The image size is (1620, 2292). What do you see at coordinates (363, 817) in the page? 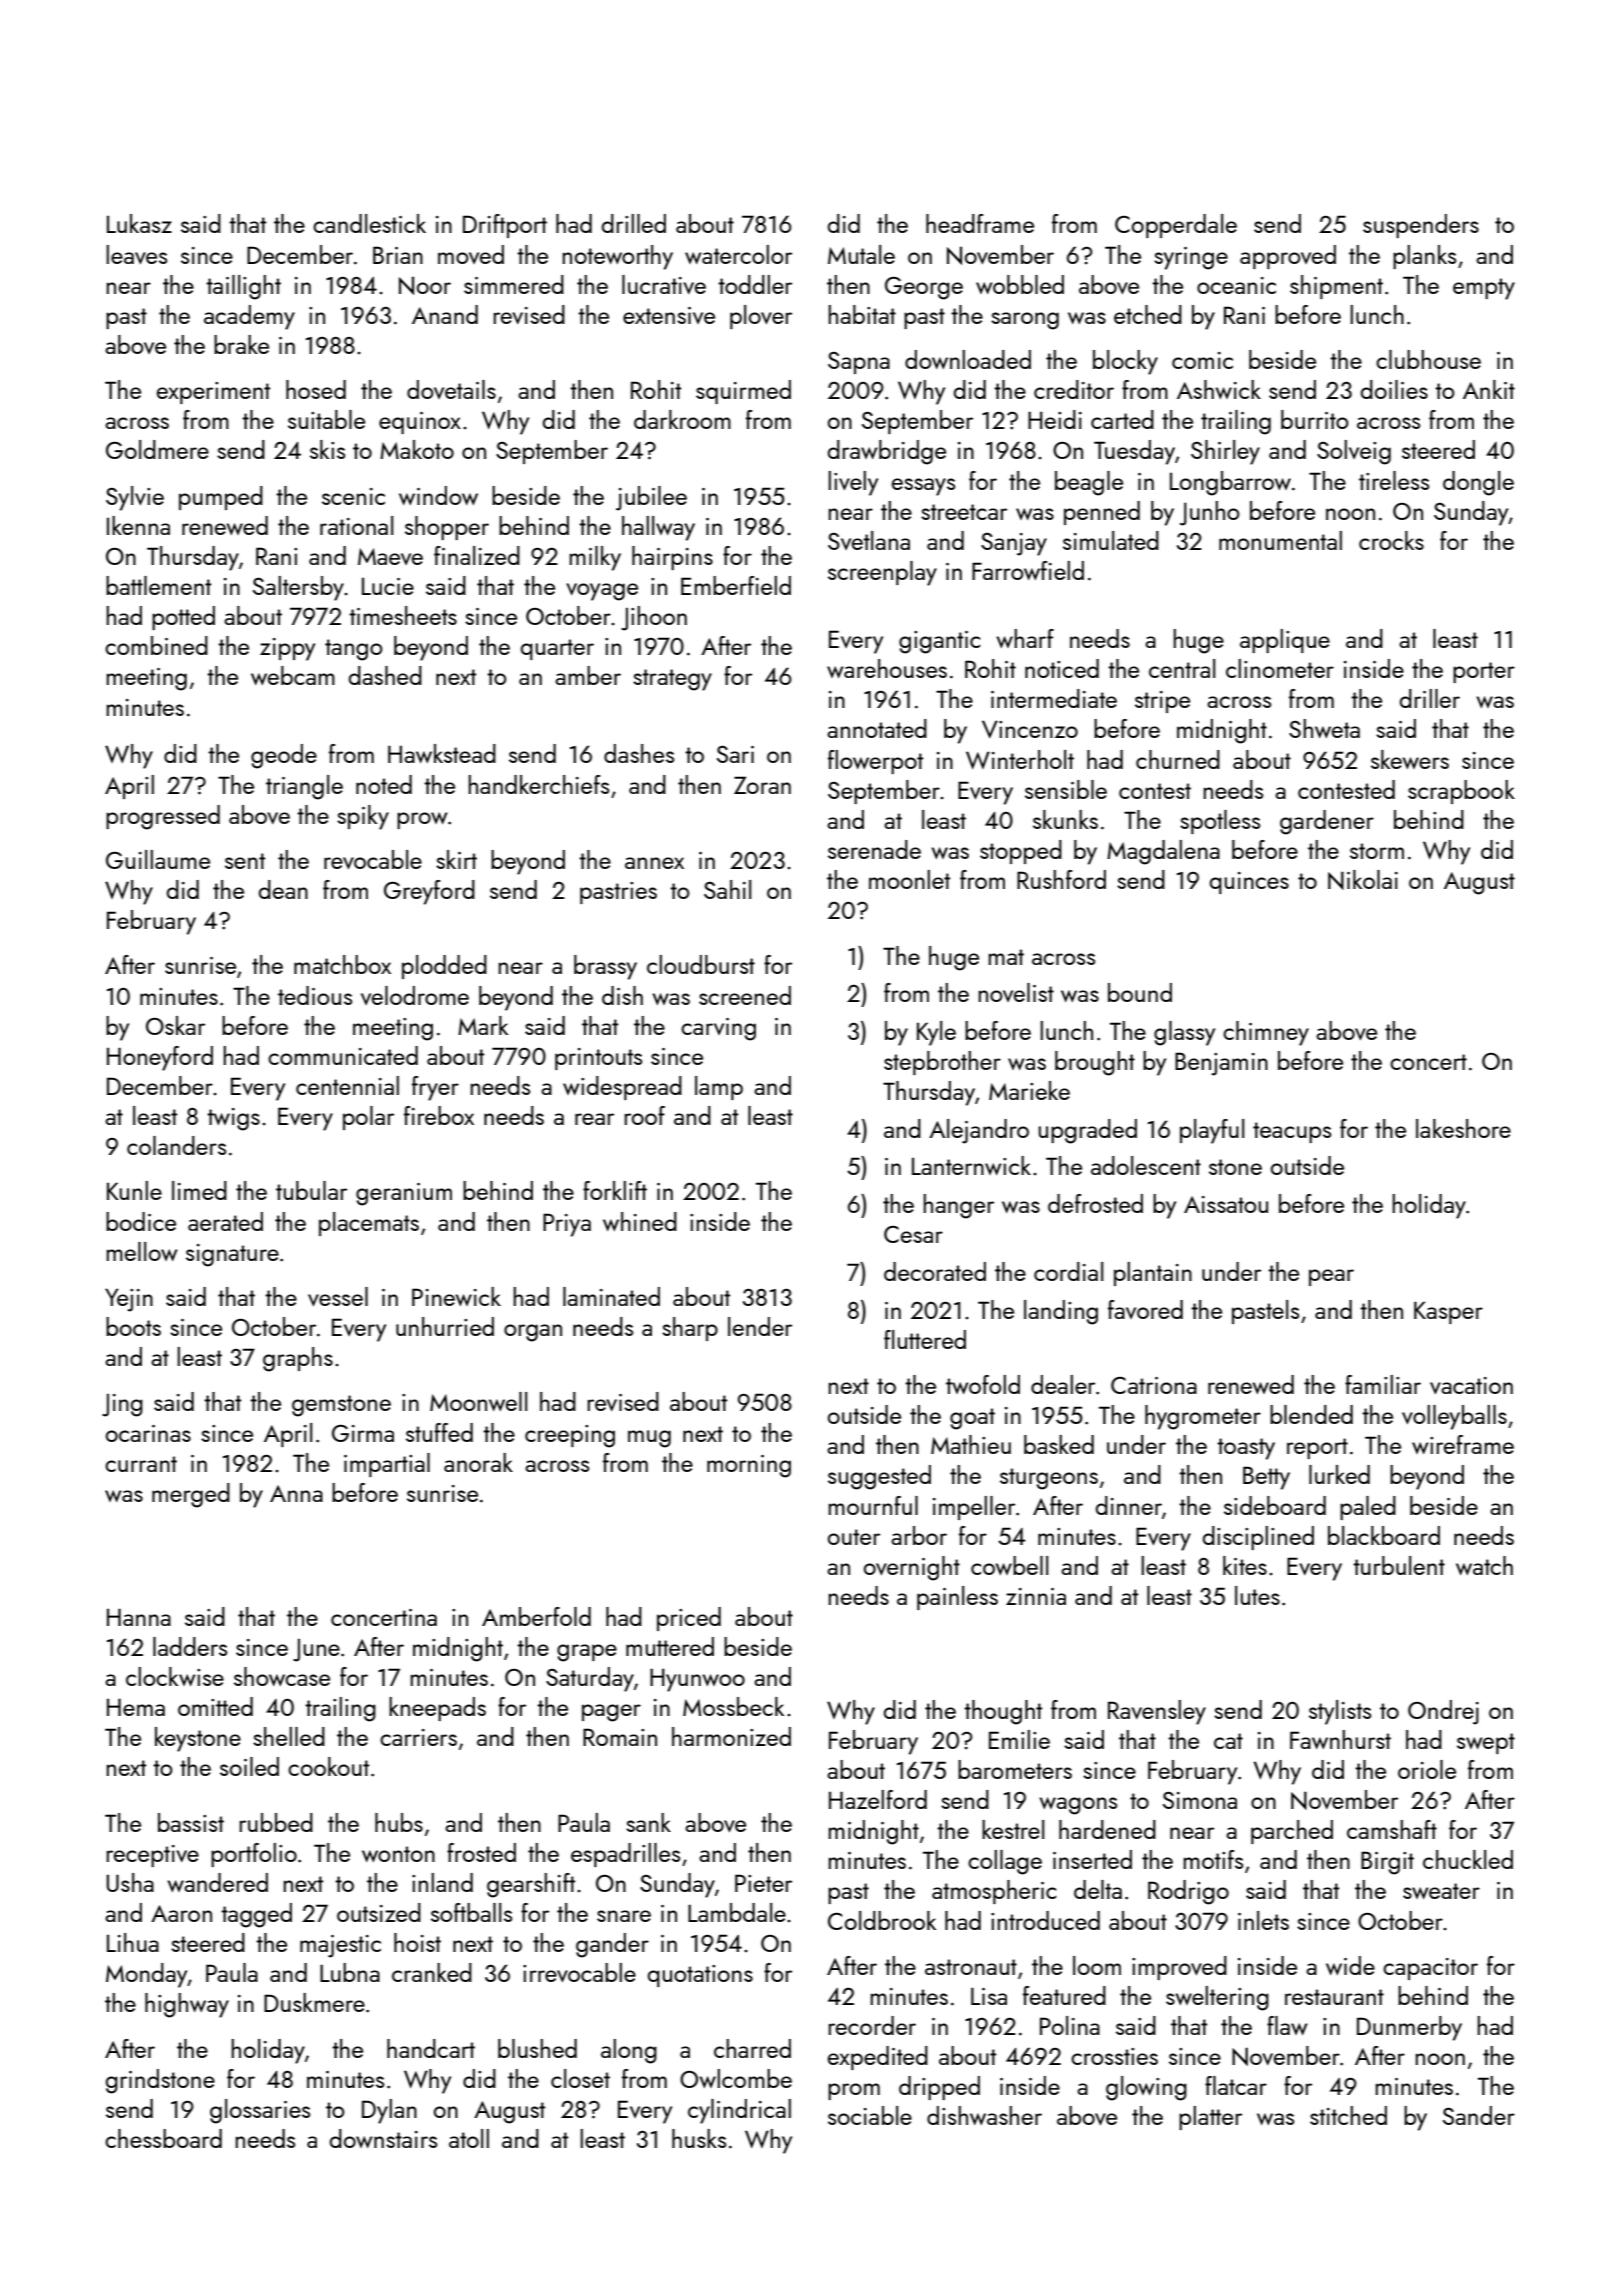
I see `spiky` at bounding box center [363, 817].
